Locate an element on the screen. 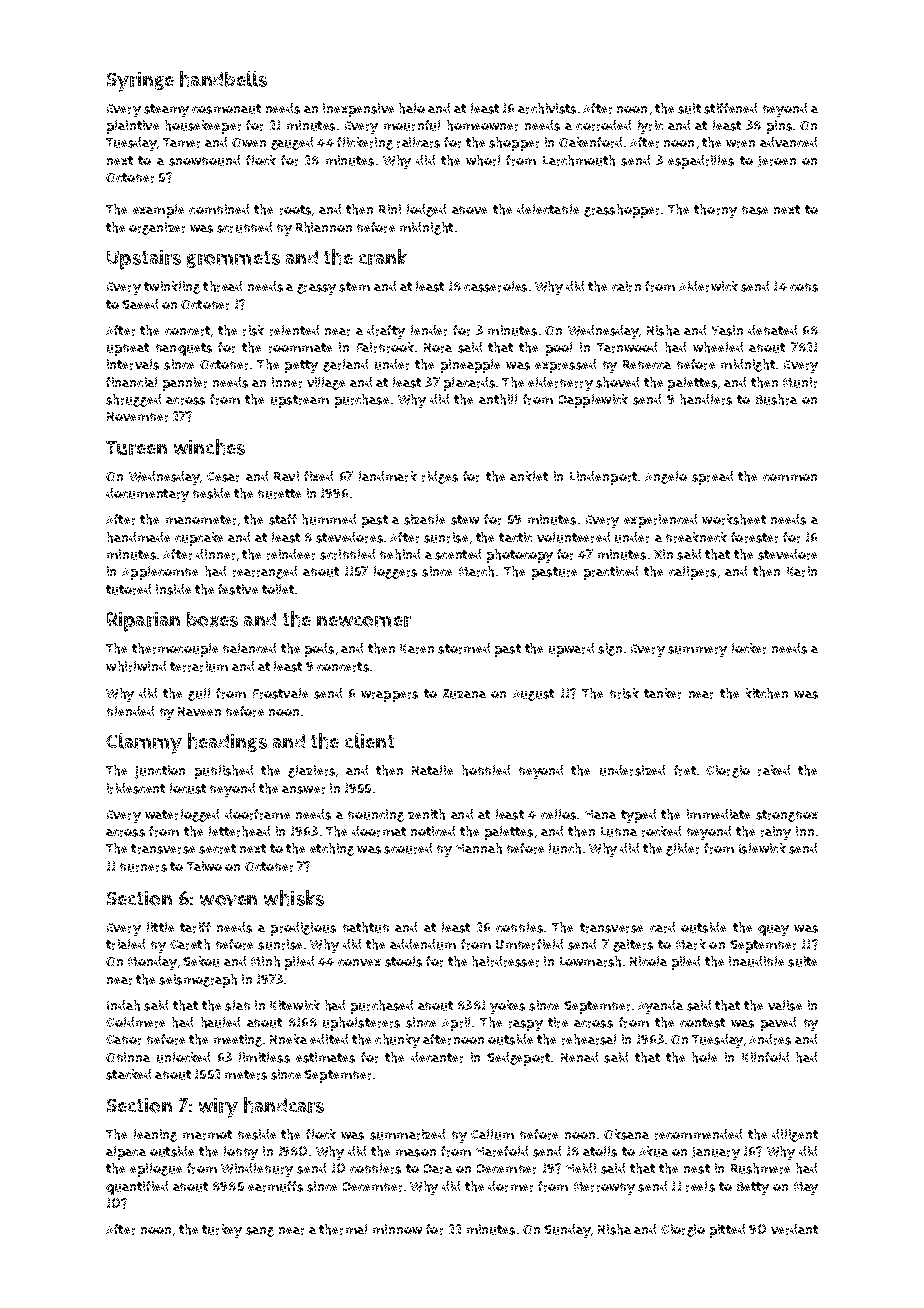 This screenshot has height=1308, width=924. archivists is located at coordinates (547, 108).
